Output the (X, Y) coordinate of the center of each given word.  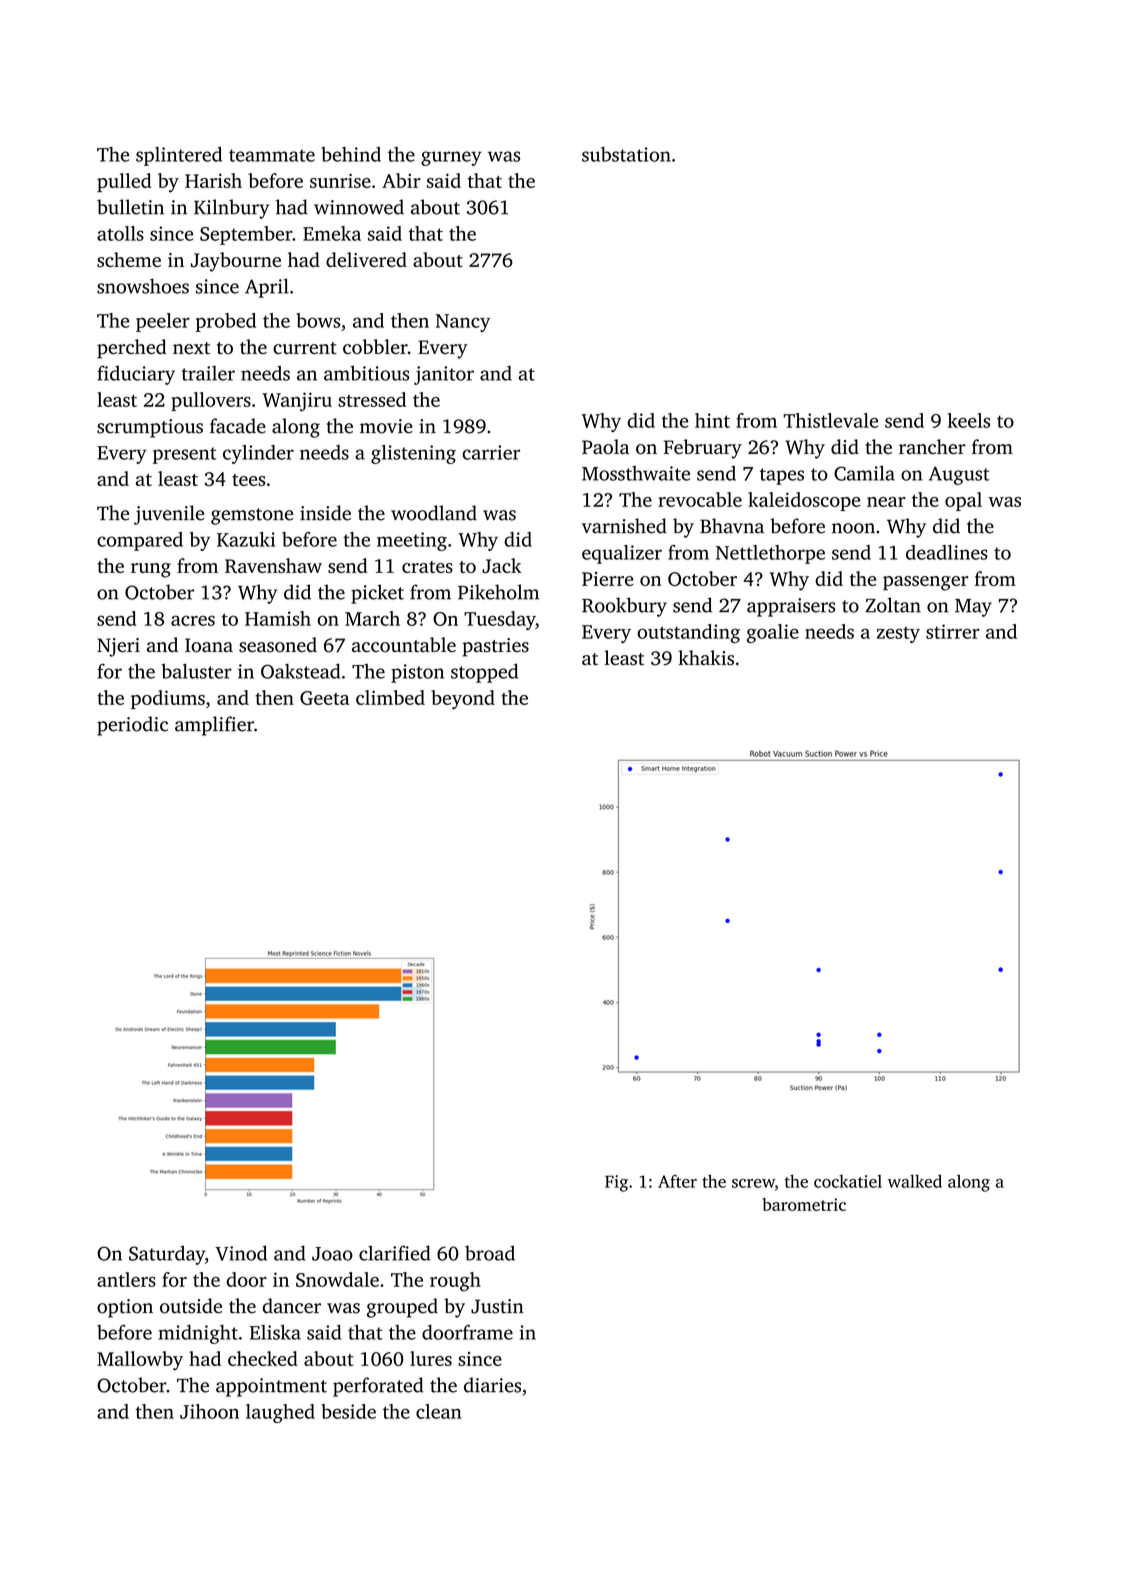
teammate (272, 155)
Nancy (463, 323)
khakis (706, 658)
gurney (451, 158)
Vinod (241, 1253)
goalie (773, 633)
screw (753, 1183)
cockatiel (848, 1181)
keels (969, 420)
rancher (932, 446)
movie (386, 426)
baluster (196, 671)
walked (915, 1181)
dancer (291, 1306)
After (677, 1181)
